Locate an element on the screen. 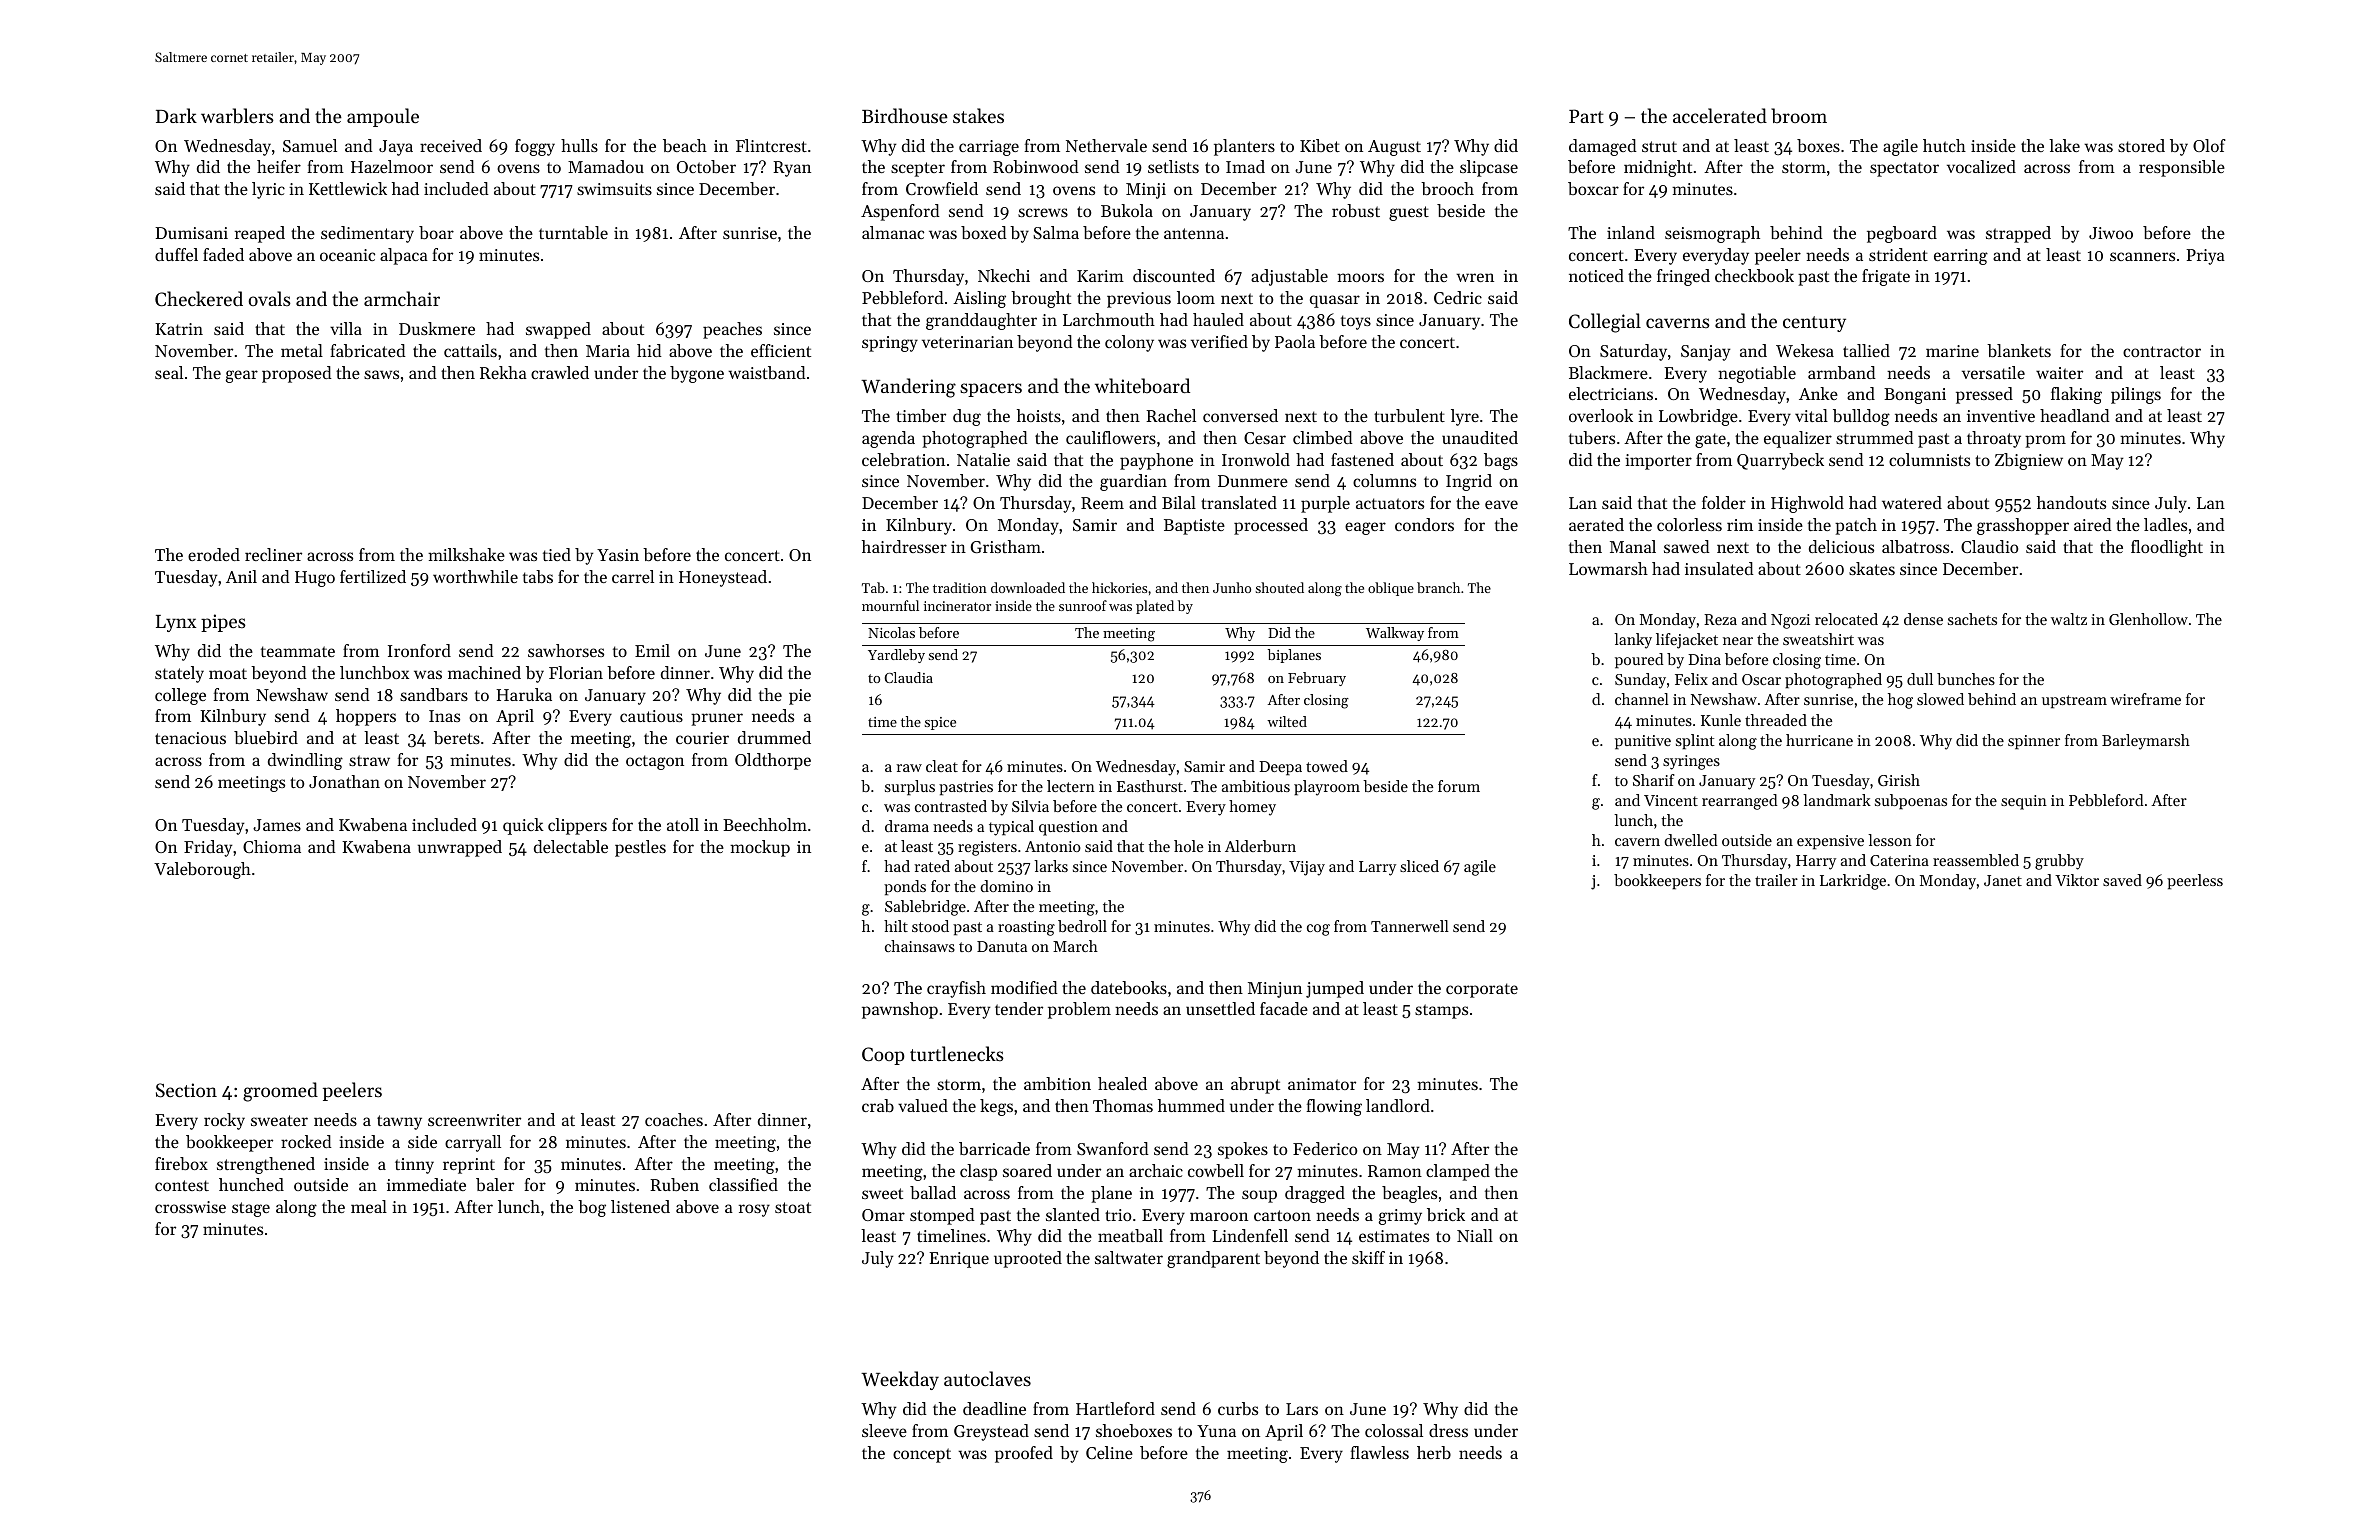 The height and width of the screenshot is (1540, 2380). trailer is located at coordinates (1776, 880).
